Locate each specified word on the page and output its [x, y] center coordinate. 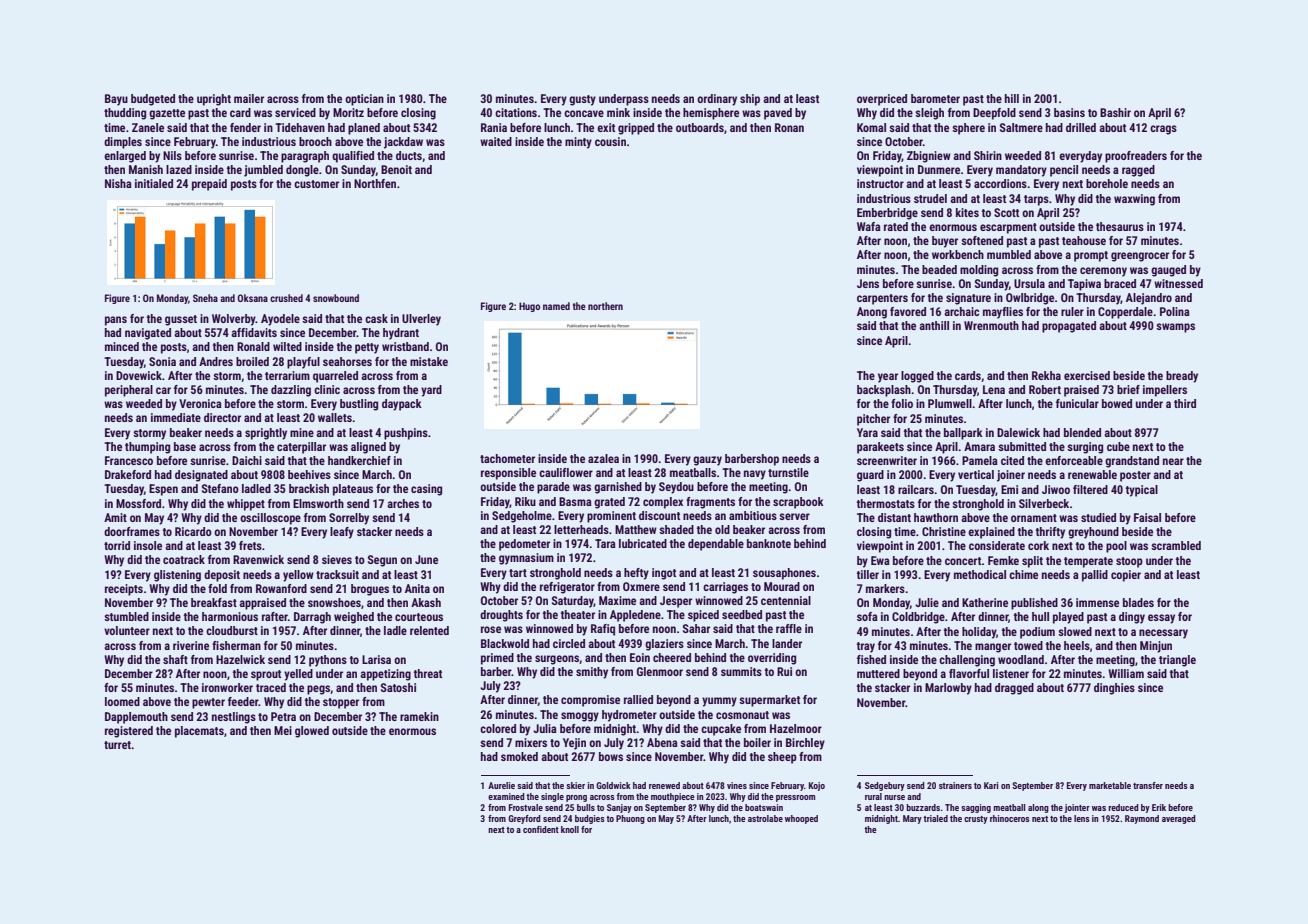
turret [117, 745]
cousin [610, 141]
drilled [1081, 127]
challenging [967, 661]
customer [316, 184]
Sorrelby [349, 519]
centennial [786, 600]
